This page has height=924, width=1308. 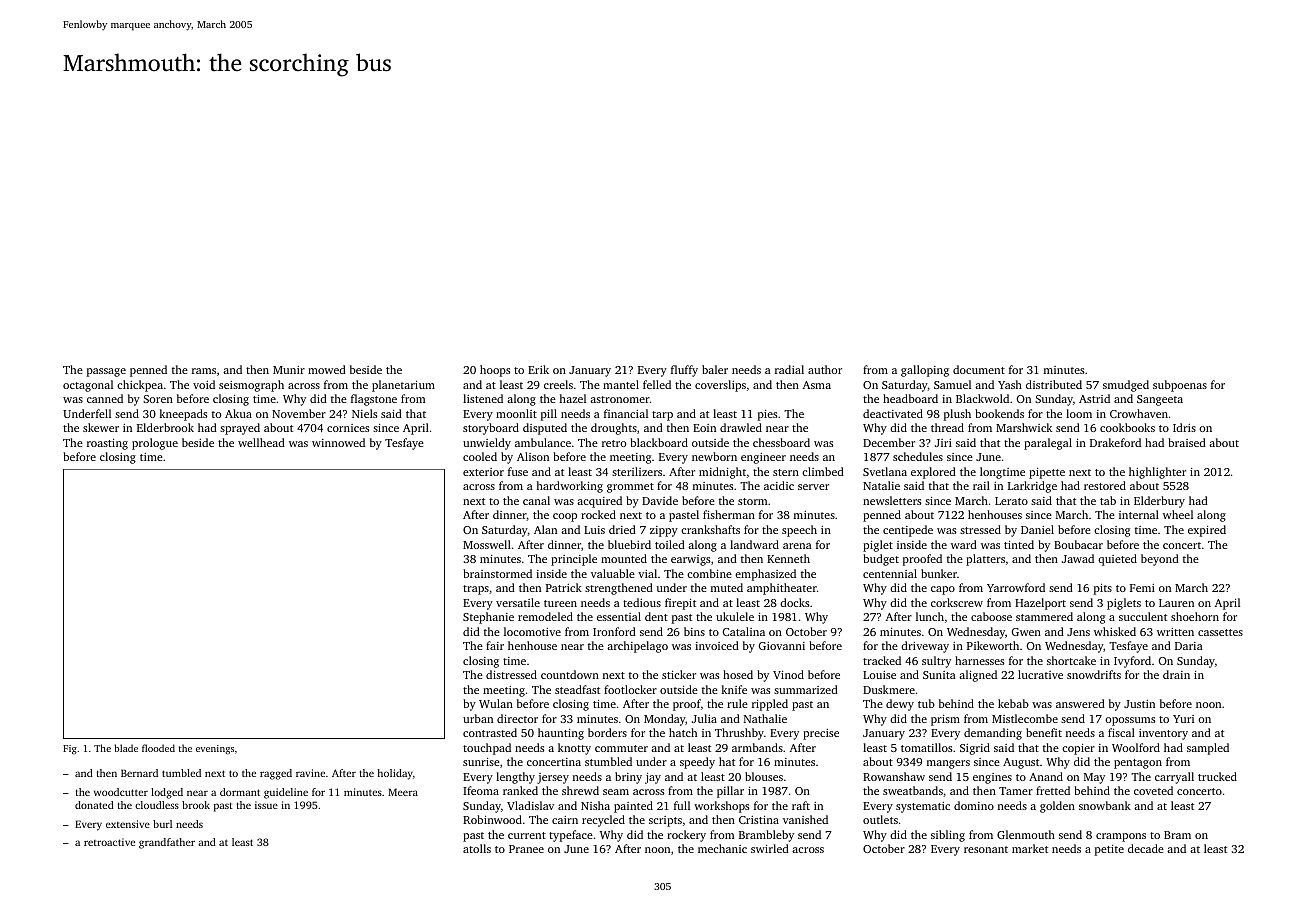 What do you see at coordinates (215, 750) in the page?
I see `evenings` at bounding box center [215, 750].
